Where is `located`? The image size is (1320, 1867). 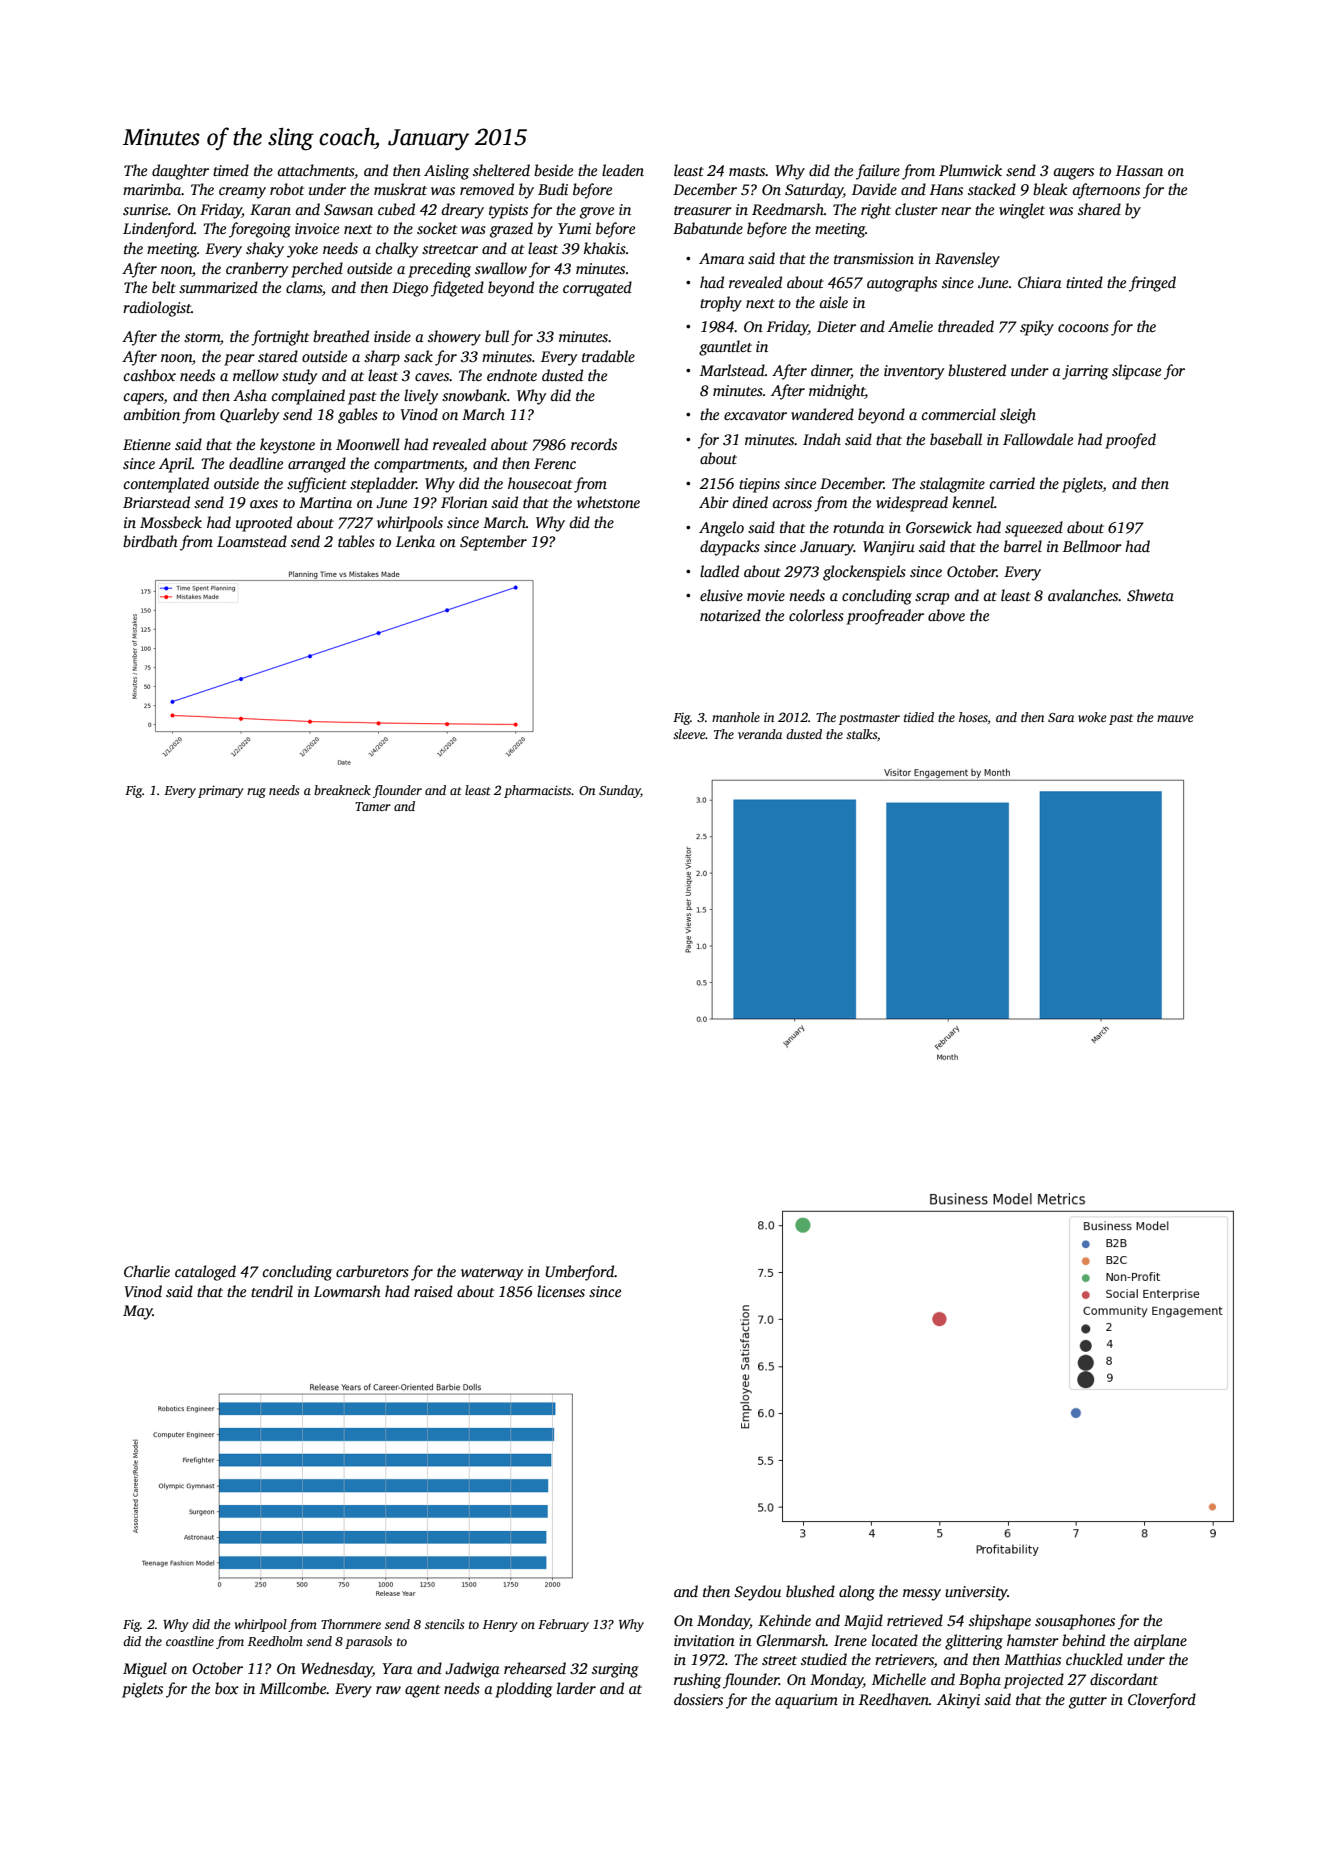
located is located at coordinates (895, 1640).
